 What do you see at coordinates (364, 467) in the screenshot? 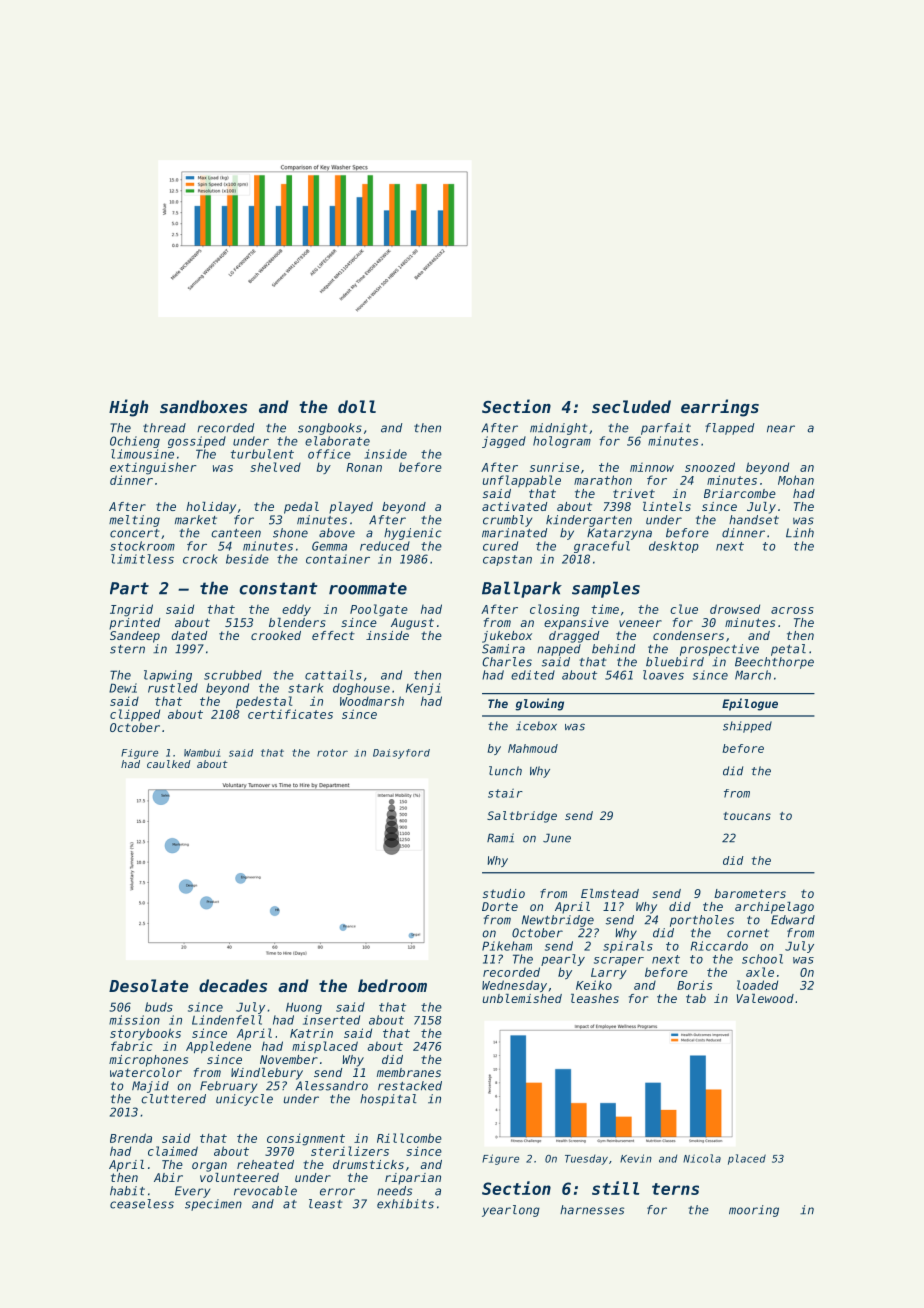
I see `Ronan` at bounding box center [364, 467].
